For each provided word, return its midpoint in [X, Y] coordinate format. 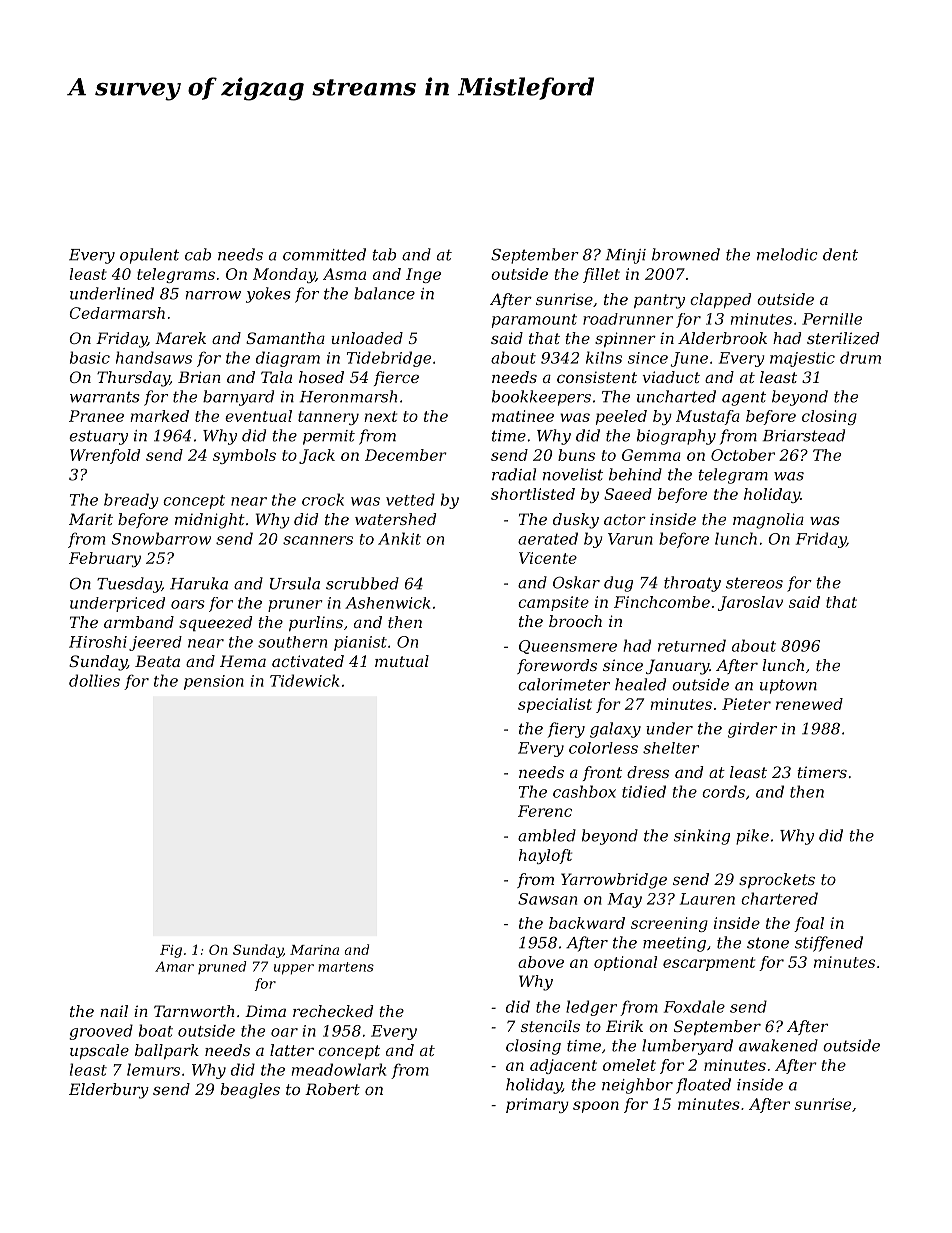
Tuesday [129, 585]
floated [703, 1086]
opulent [149, 256]
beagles [250, 1091]
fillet [601, 275]
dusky [576, 521]
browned [686, 254]
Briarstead [804, 435]
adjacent [563, 1066]
